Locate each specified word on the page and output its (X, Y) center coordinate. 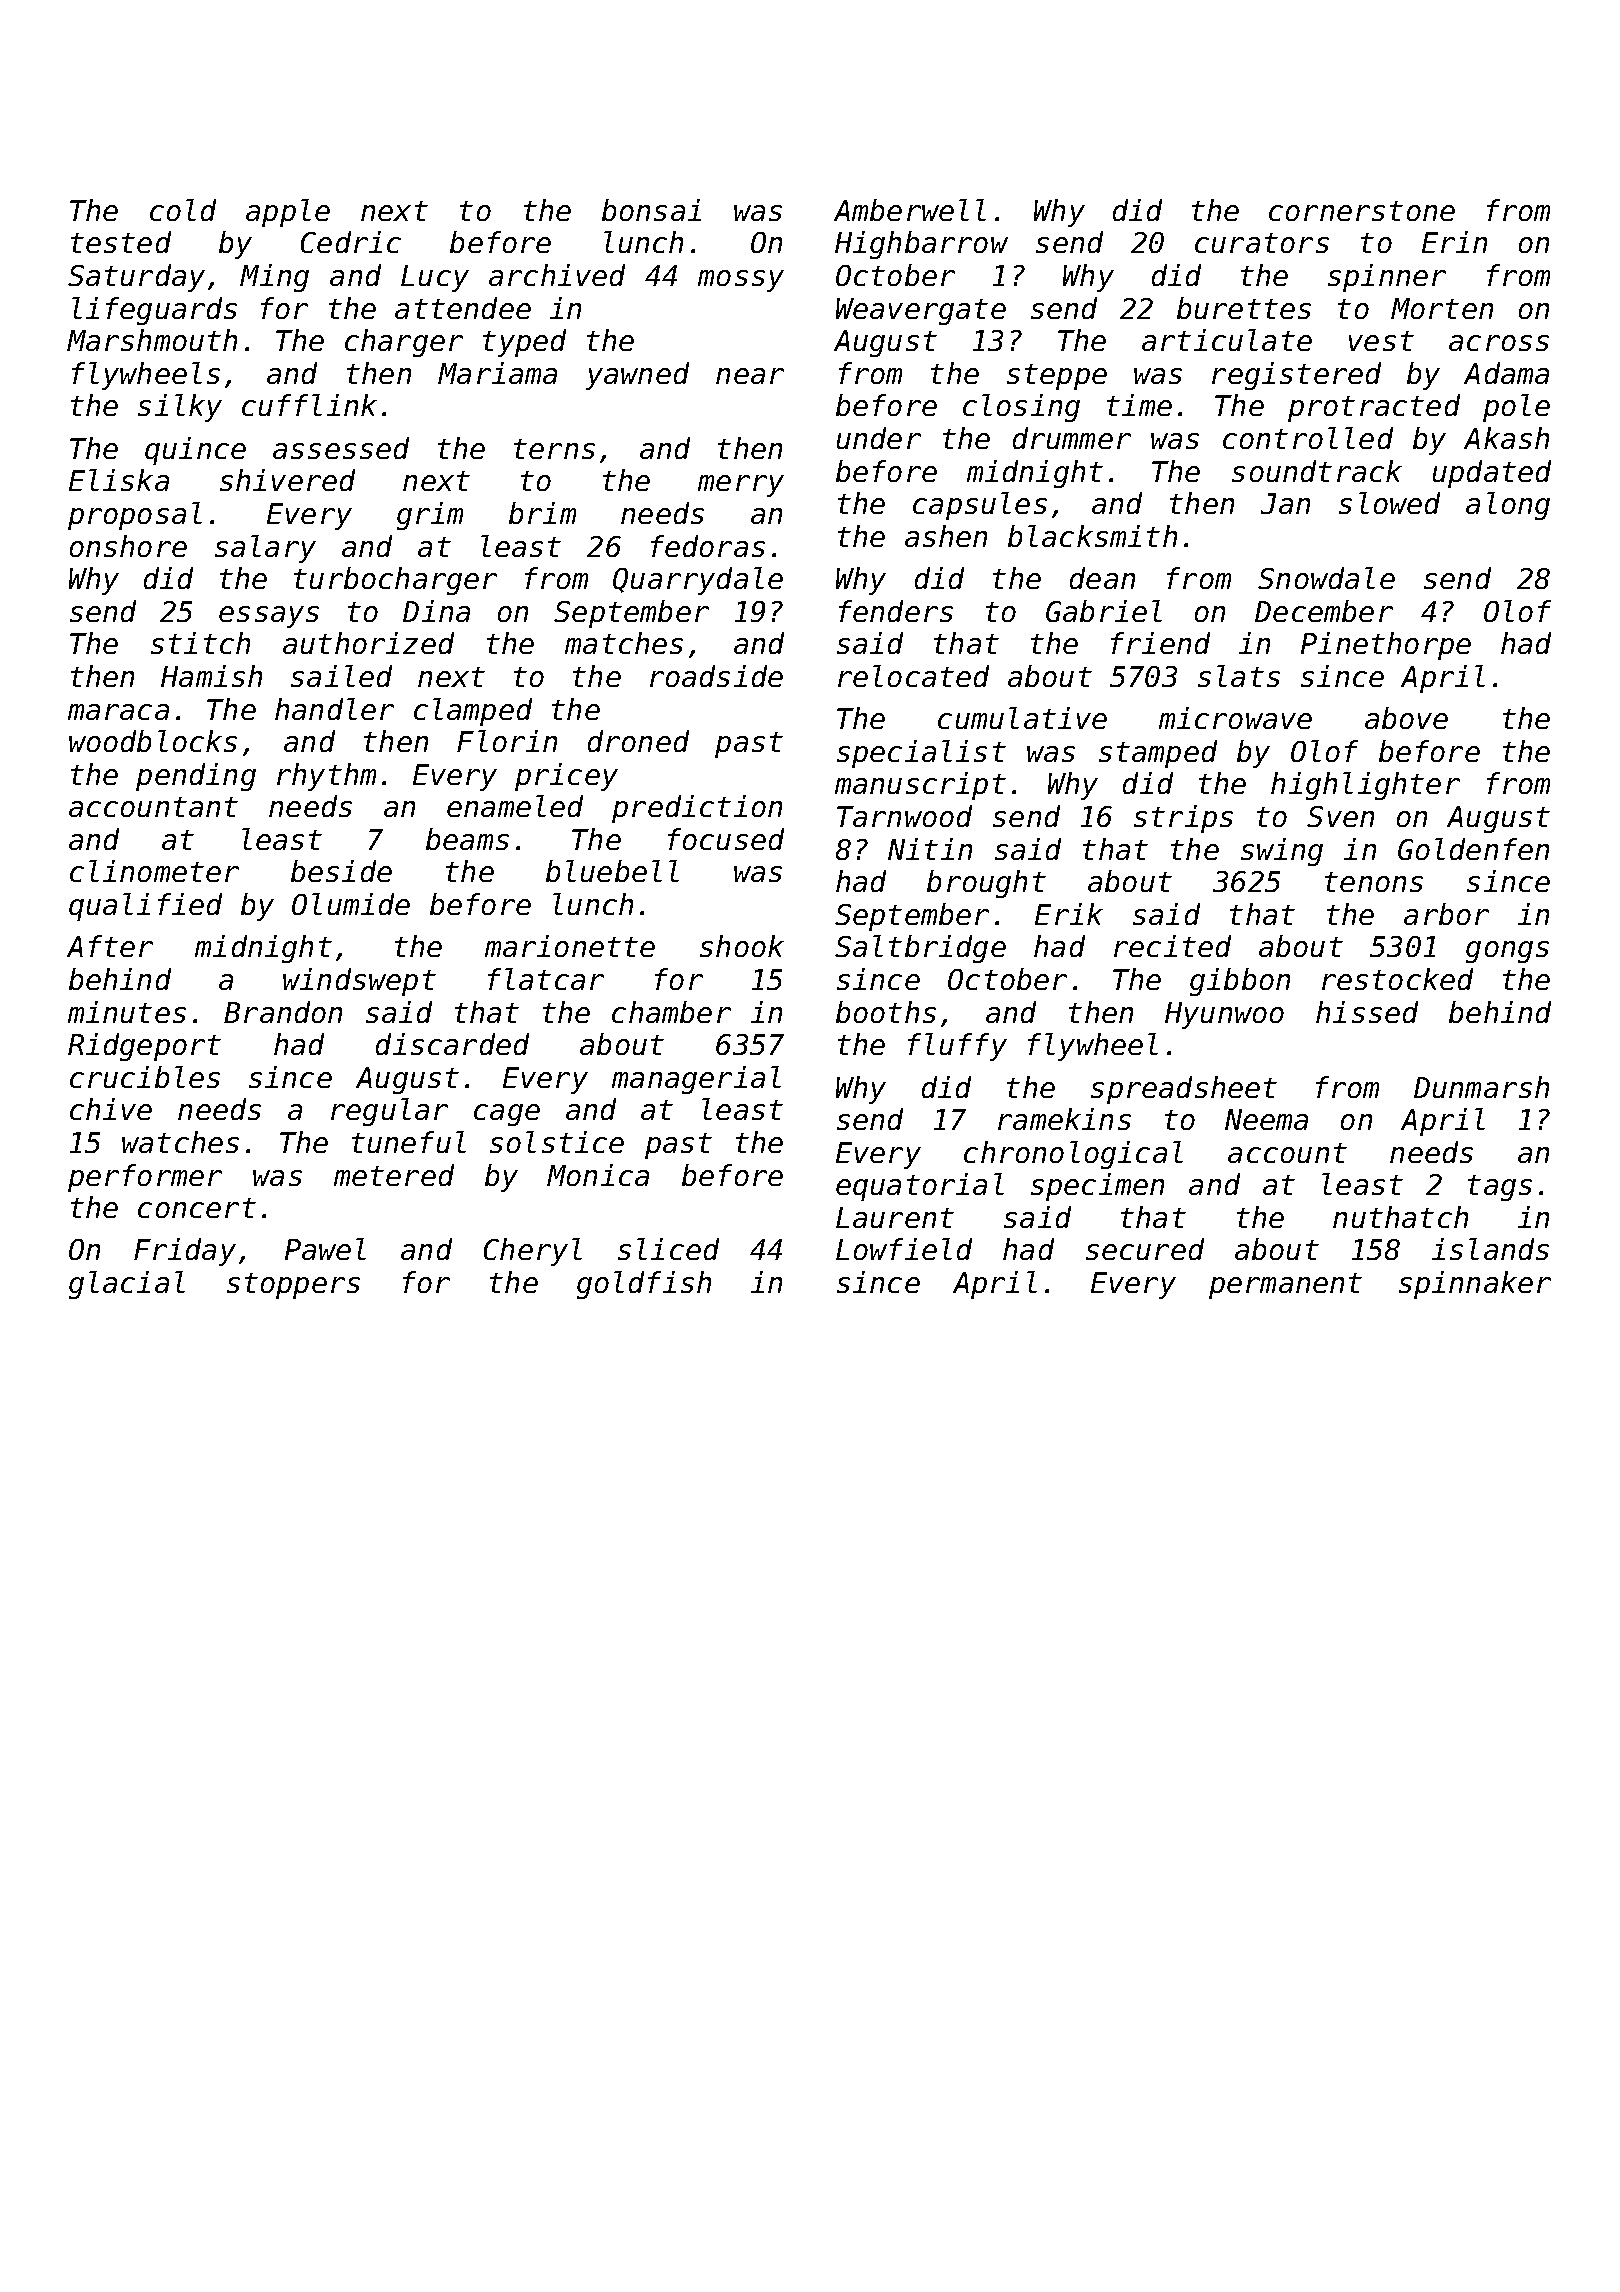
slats (1239, 676)
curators (1262, 243)
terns (554, 449)
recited (1172, 946)
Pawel (325, 1249)
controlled (1308, 438)
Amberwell (910, 210)
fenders (896, 611)
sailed (341, 676)
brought (986, 884)
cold (183, 210)
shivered (287, 480)
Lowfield (904, 1249)
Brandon (283, 1012)
